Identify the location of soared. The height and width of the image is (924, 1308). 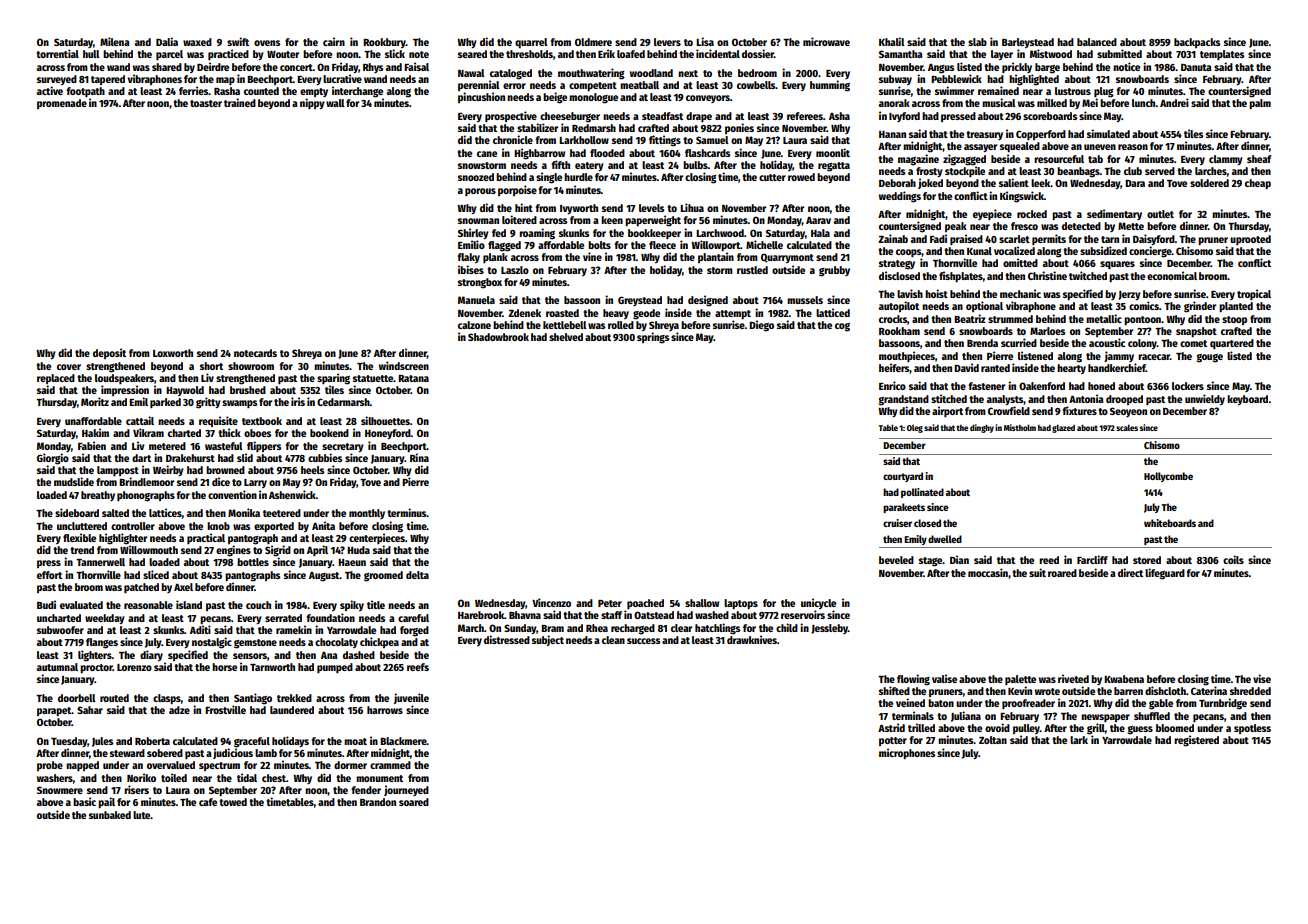
(414, 802).
